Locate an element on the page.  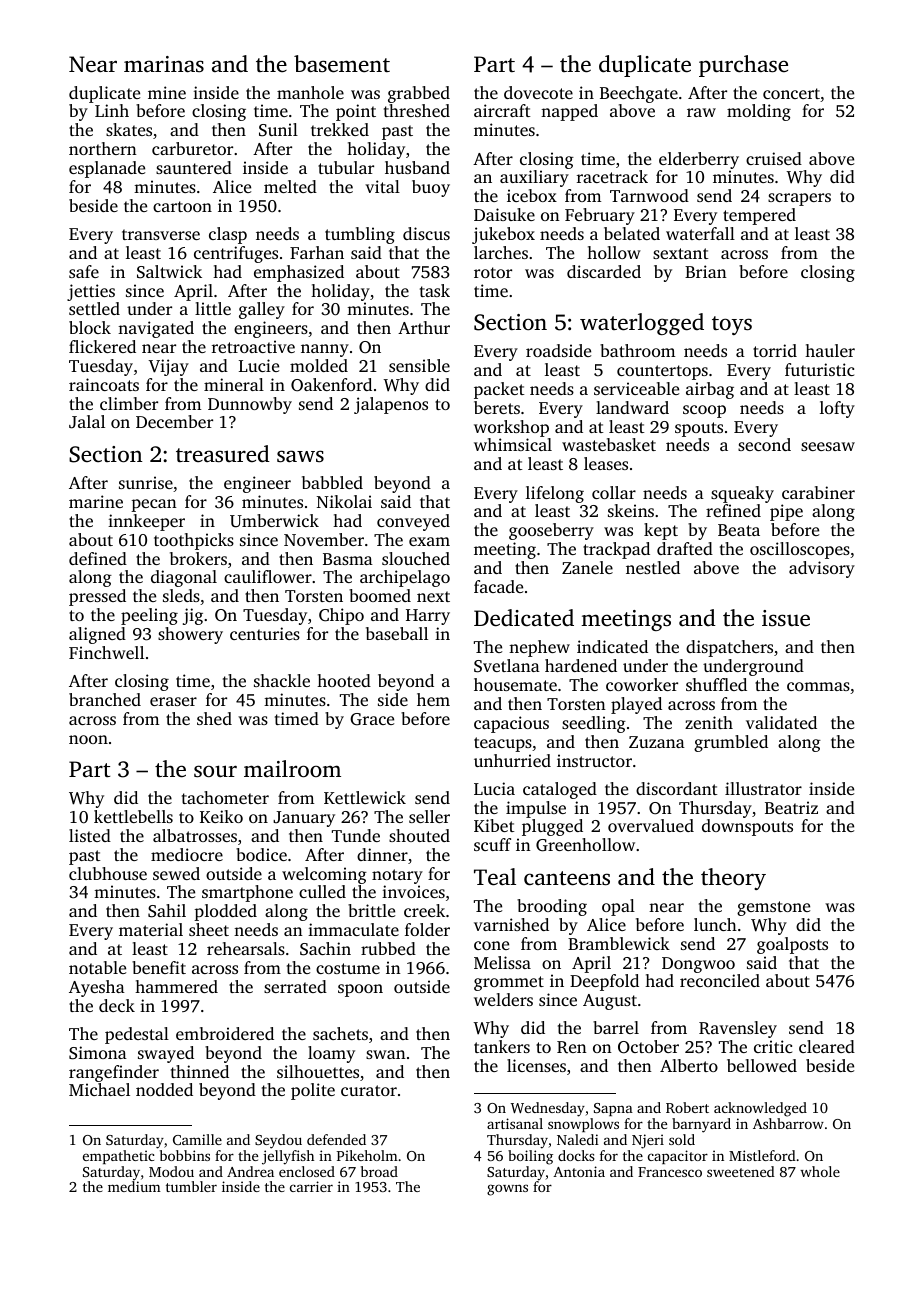
grabbed is located at coordinates (419, 94).
